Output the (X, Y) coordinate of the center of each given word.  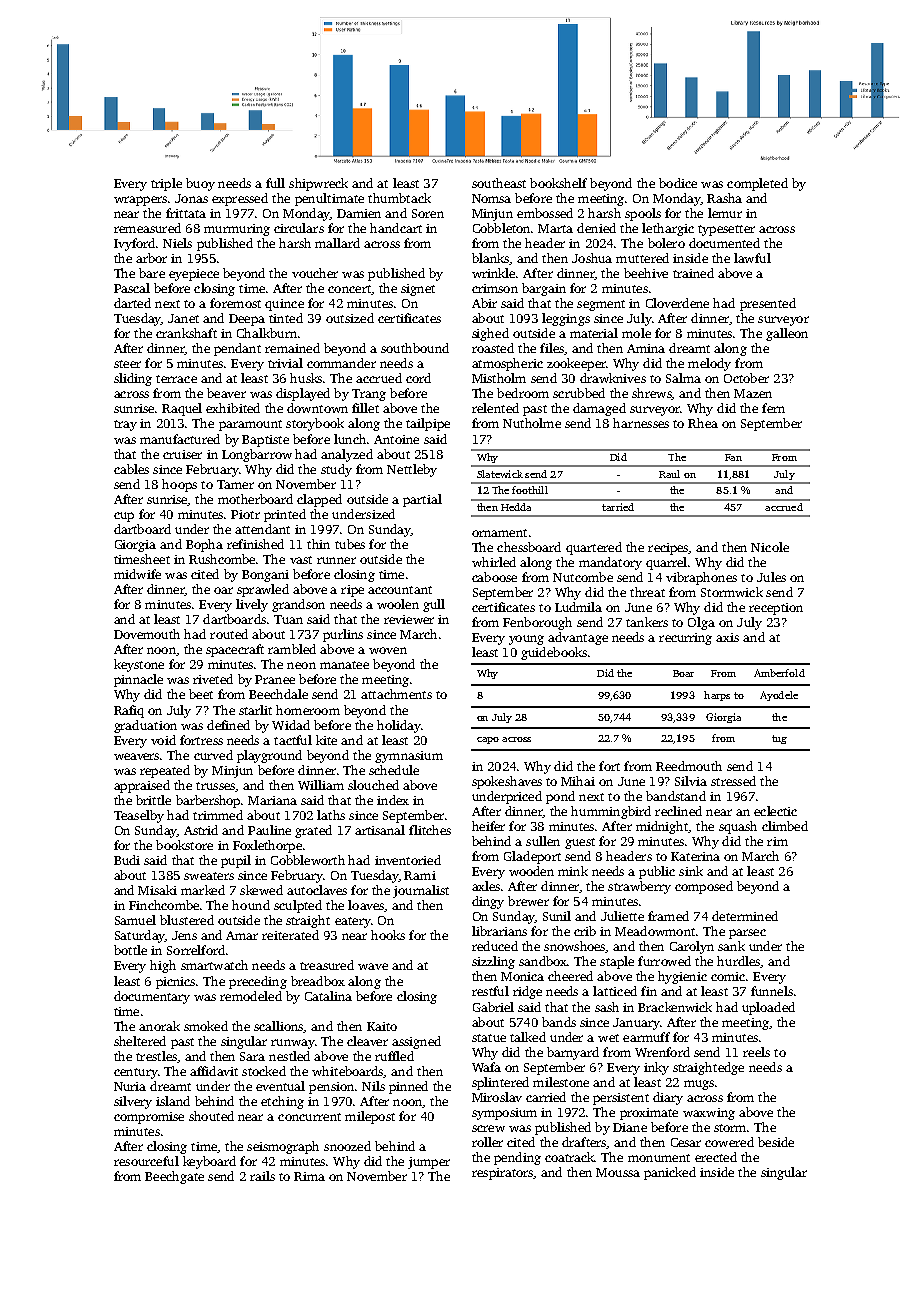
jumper (429, 1163)
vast (301, 560)
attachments (396, 694)
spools (643, 214)
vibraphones (701, 578)
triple (166, 184)
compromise (149, 1118)
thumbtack (399, 198)
